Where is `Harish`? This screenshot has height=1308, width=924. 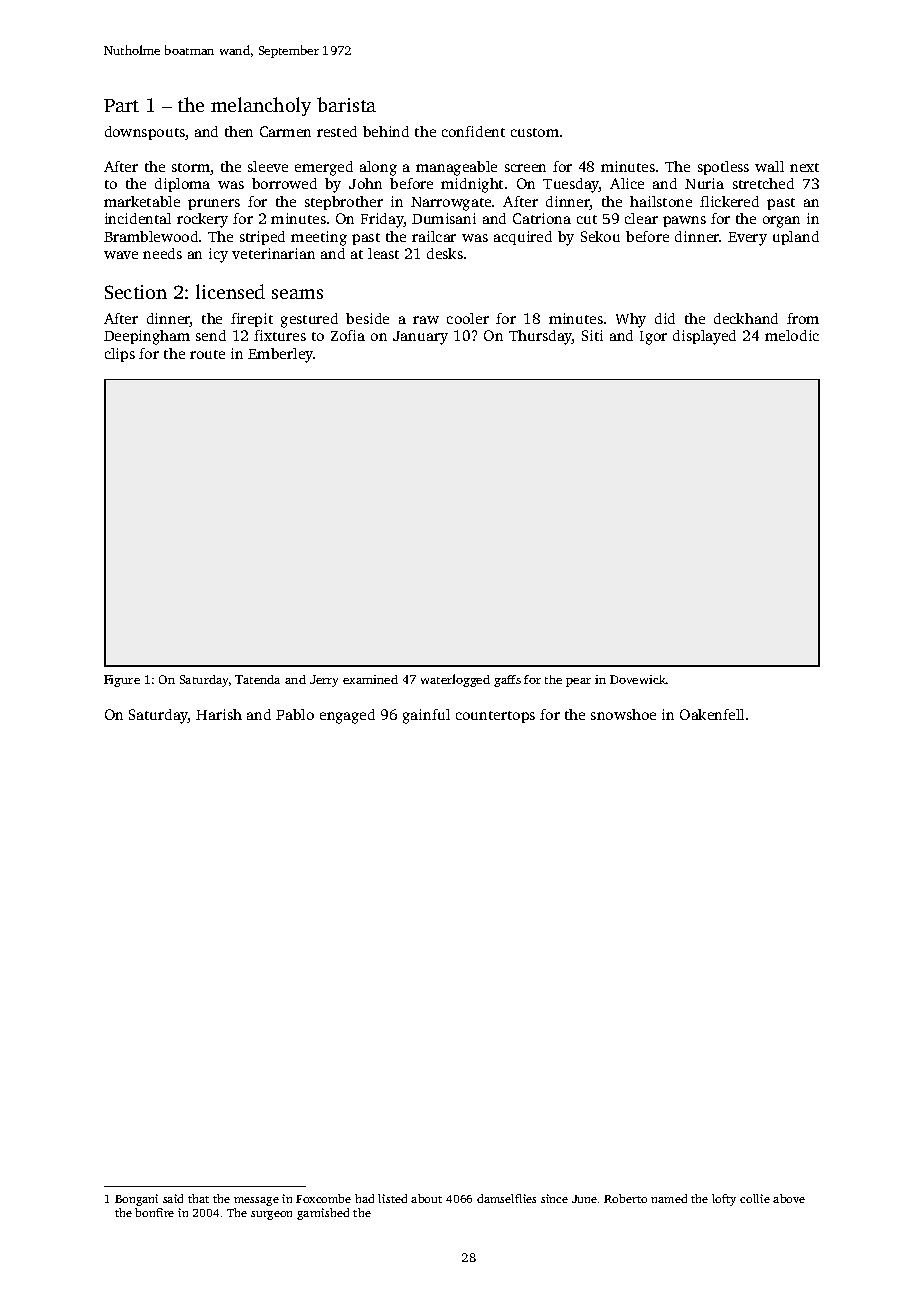
Harish is located at coordinates (219, 714).
